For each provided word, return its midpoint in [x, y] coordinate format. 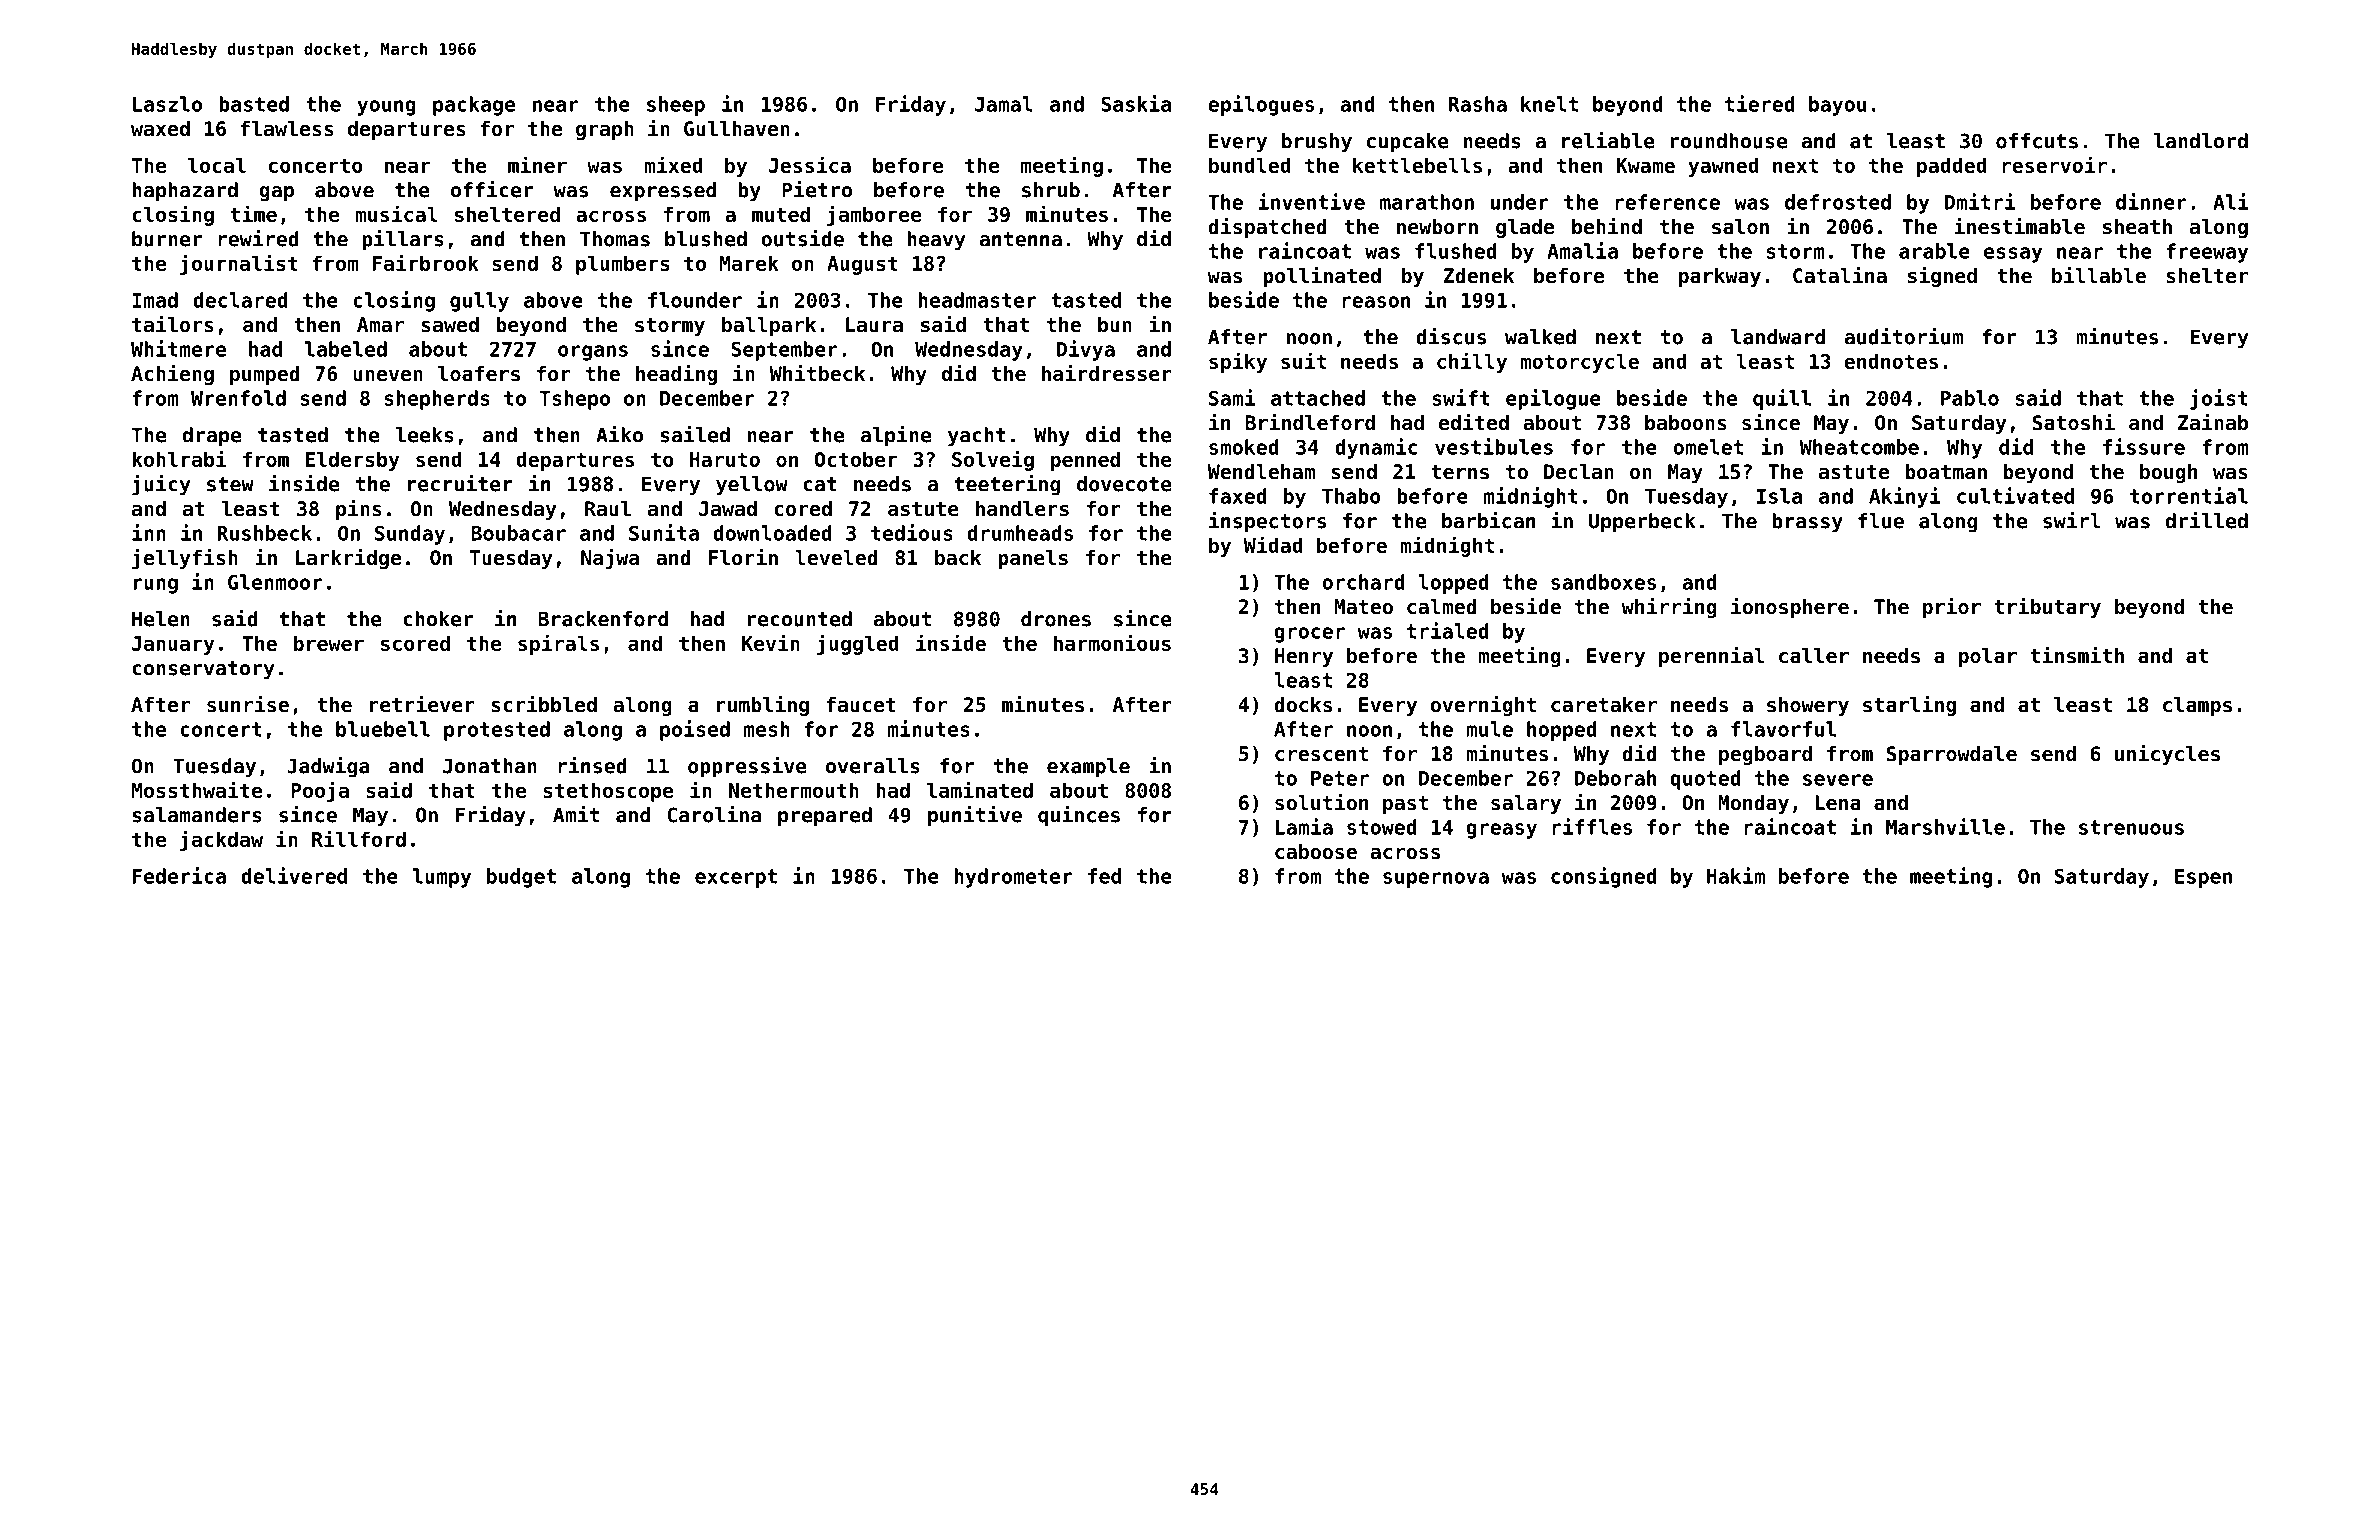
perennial [1712, 657]
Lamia [1304, 826]
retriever [422, 704]
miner [537, 164]
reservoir [2054, 164]
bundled [1250, 165]
